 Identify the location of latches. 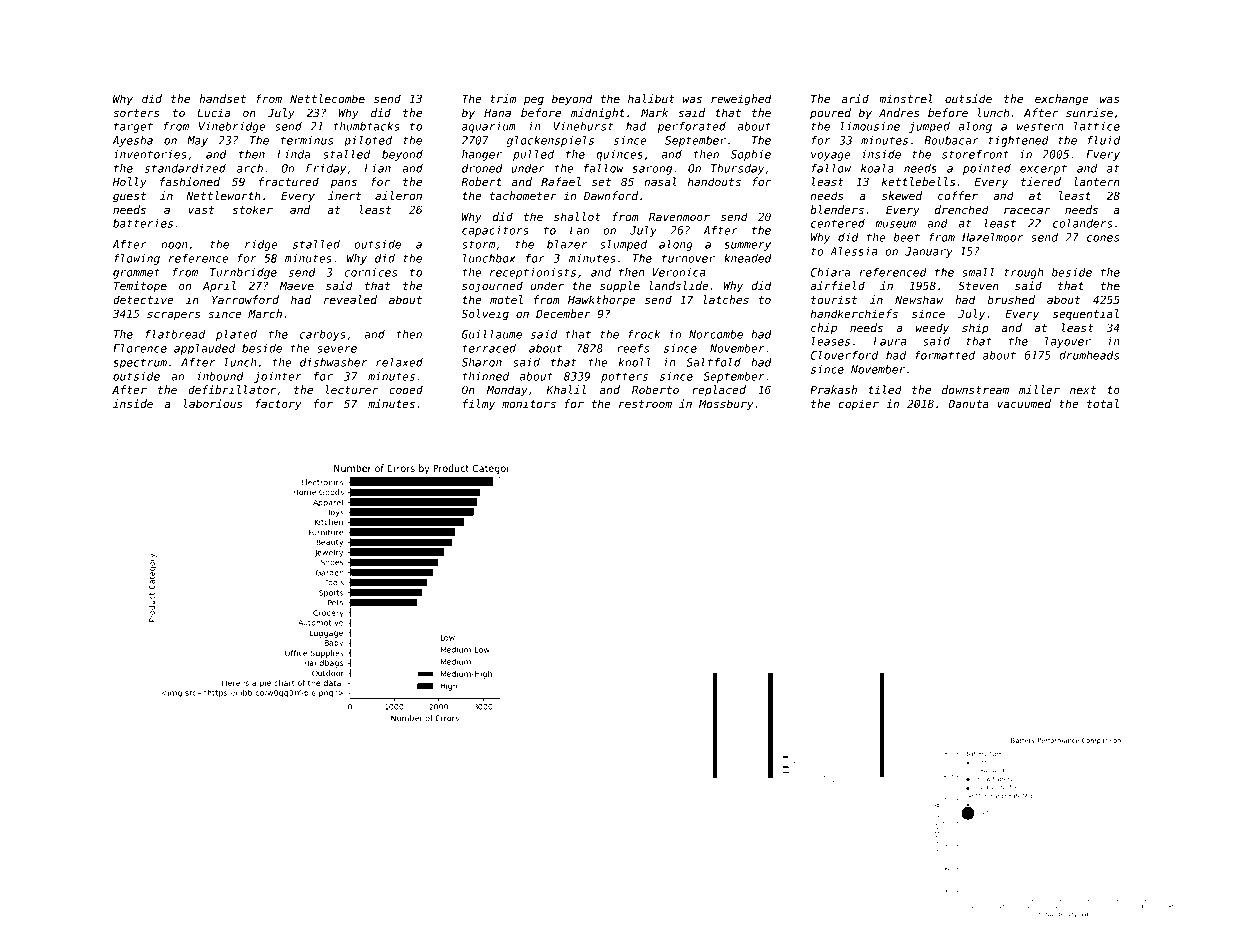
(726, 299).
